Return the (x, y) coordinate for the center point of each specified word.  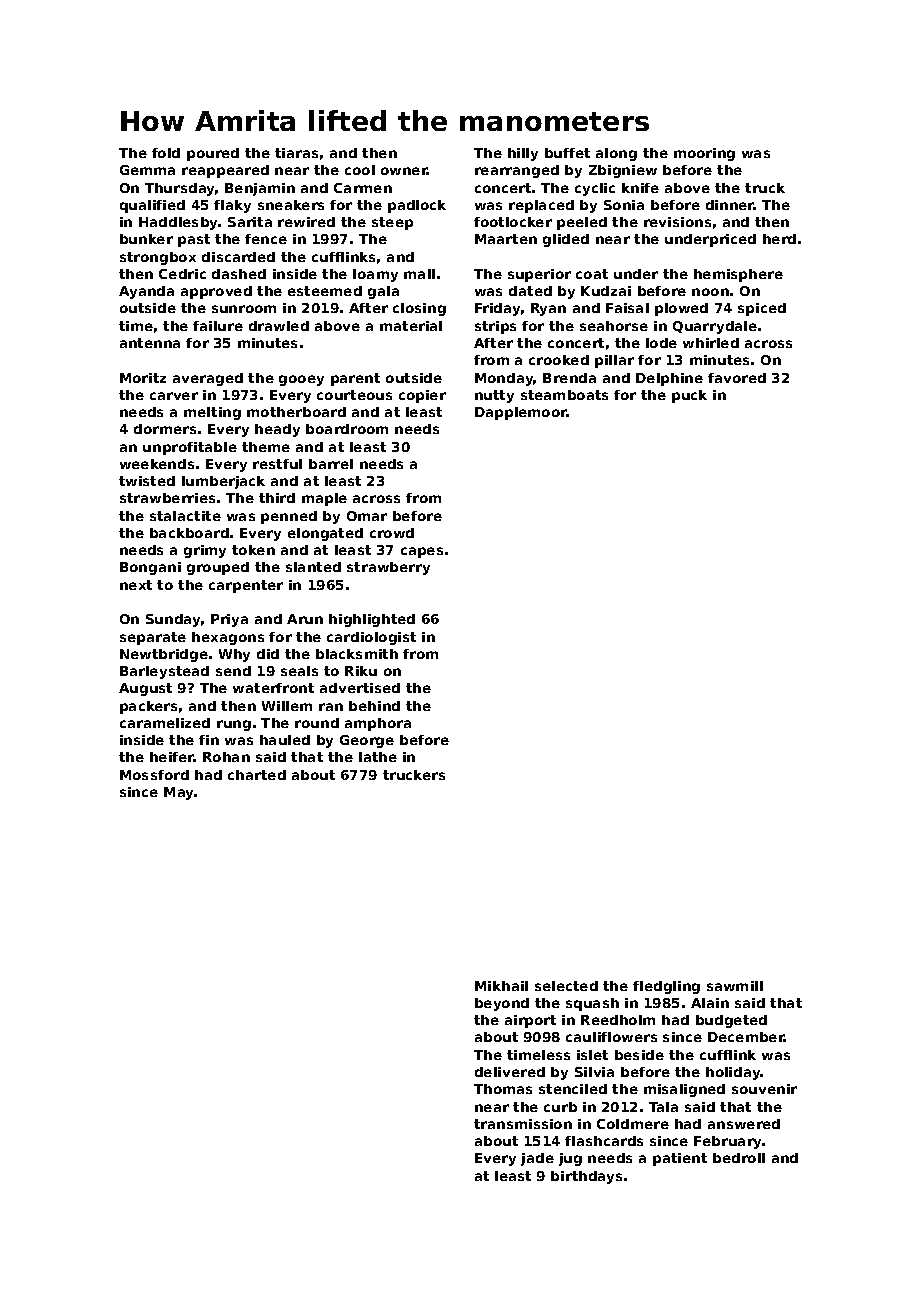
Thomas (503, 1089)
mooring (704, 154)
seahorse (614, 326)
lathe (378, 757)
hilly (523, 154)
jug (570, 1159)
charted (257, 775)
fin (209, 740)
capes (422, 552)
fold (166, 153)
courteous (354, 395)
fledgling (666, 987)
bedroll (739, 1158)
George (367, 741)
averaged (208, 379)
